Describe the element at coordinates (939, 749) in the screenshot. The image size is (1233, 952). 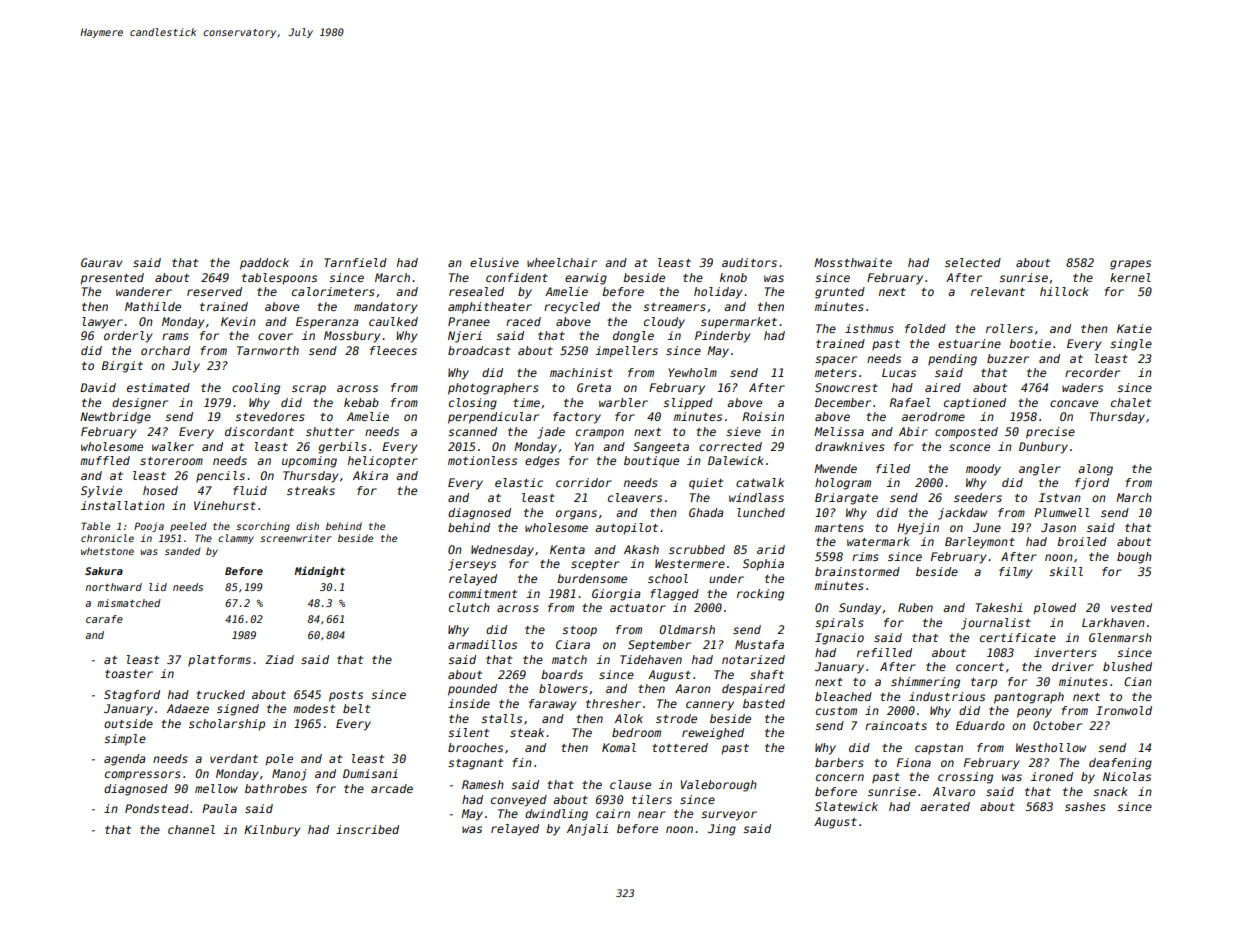
I see `capstan` at that location.
